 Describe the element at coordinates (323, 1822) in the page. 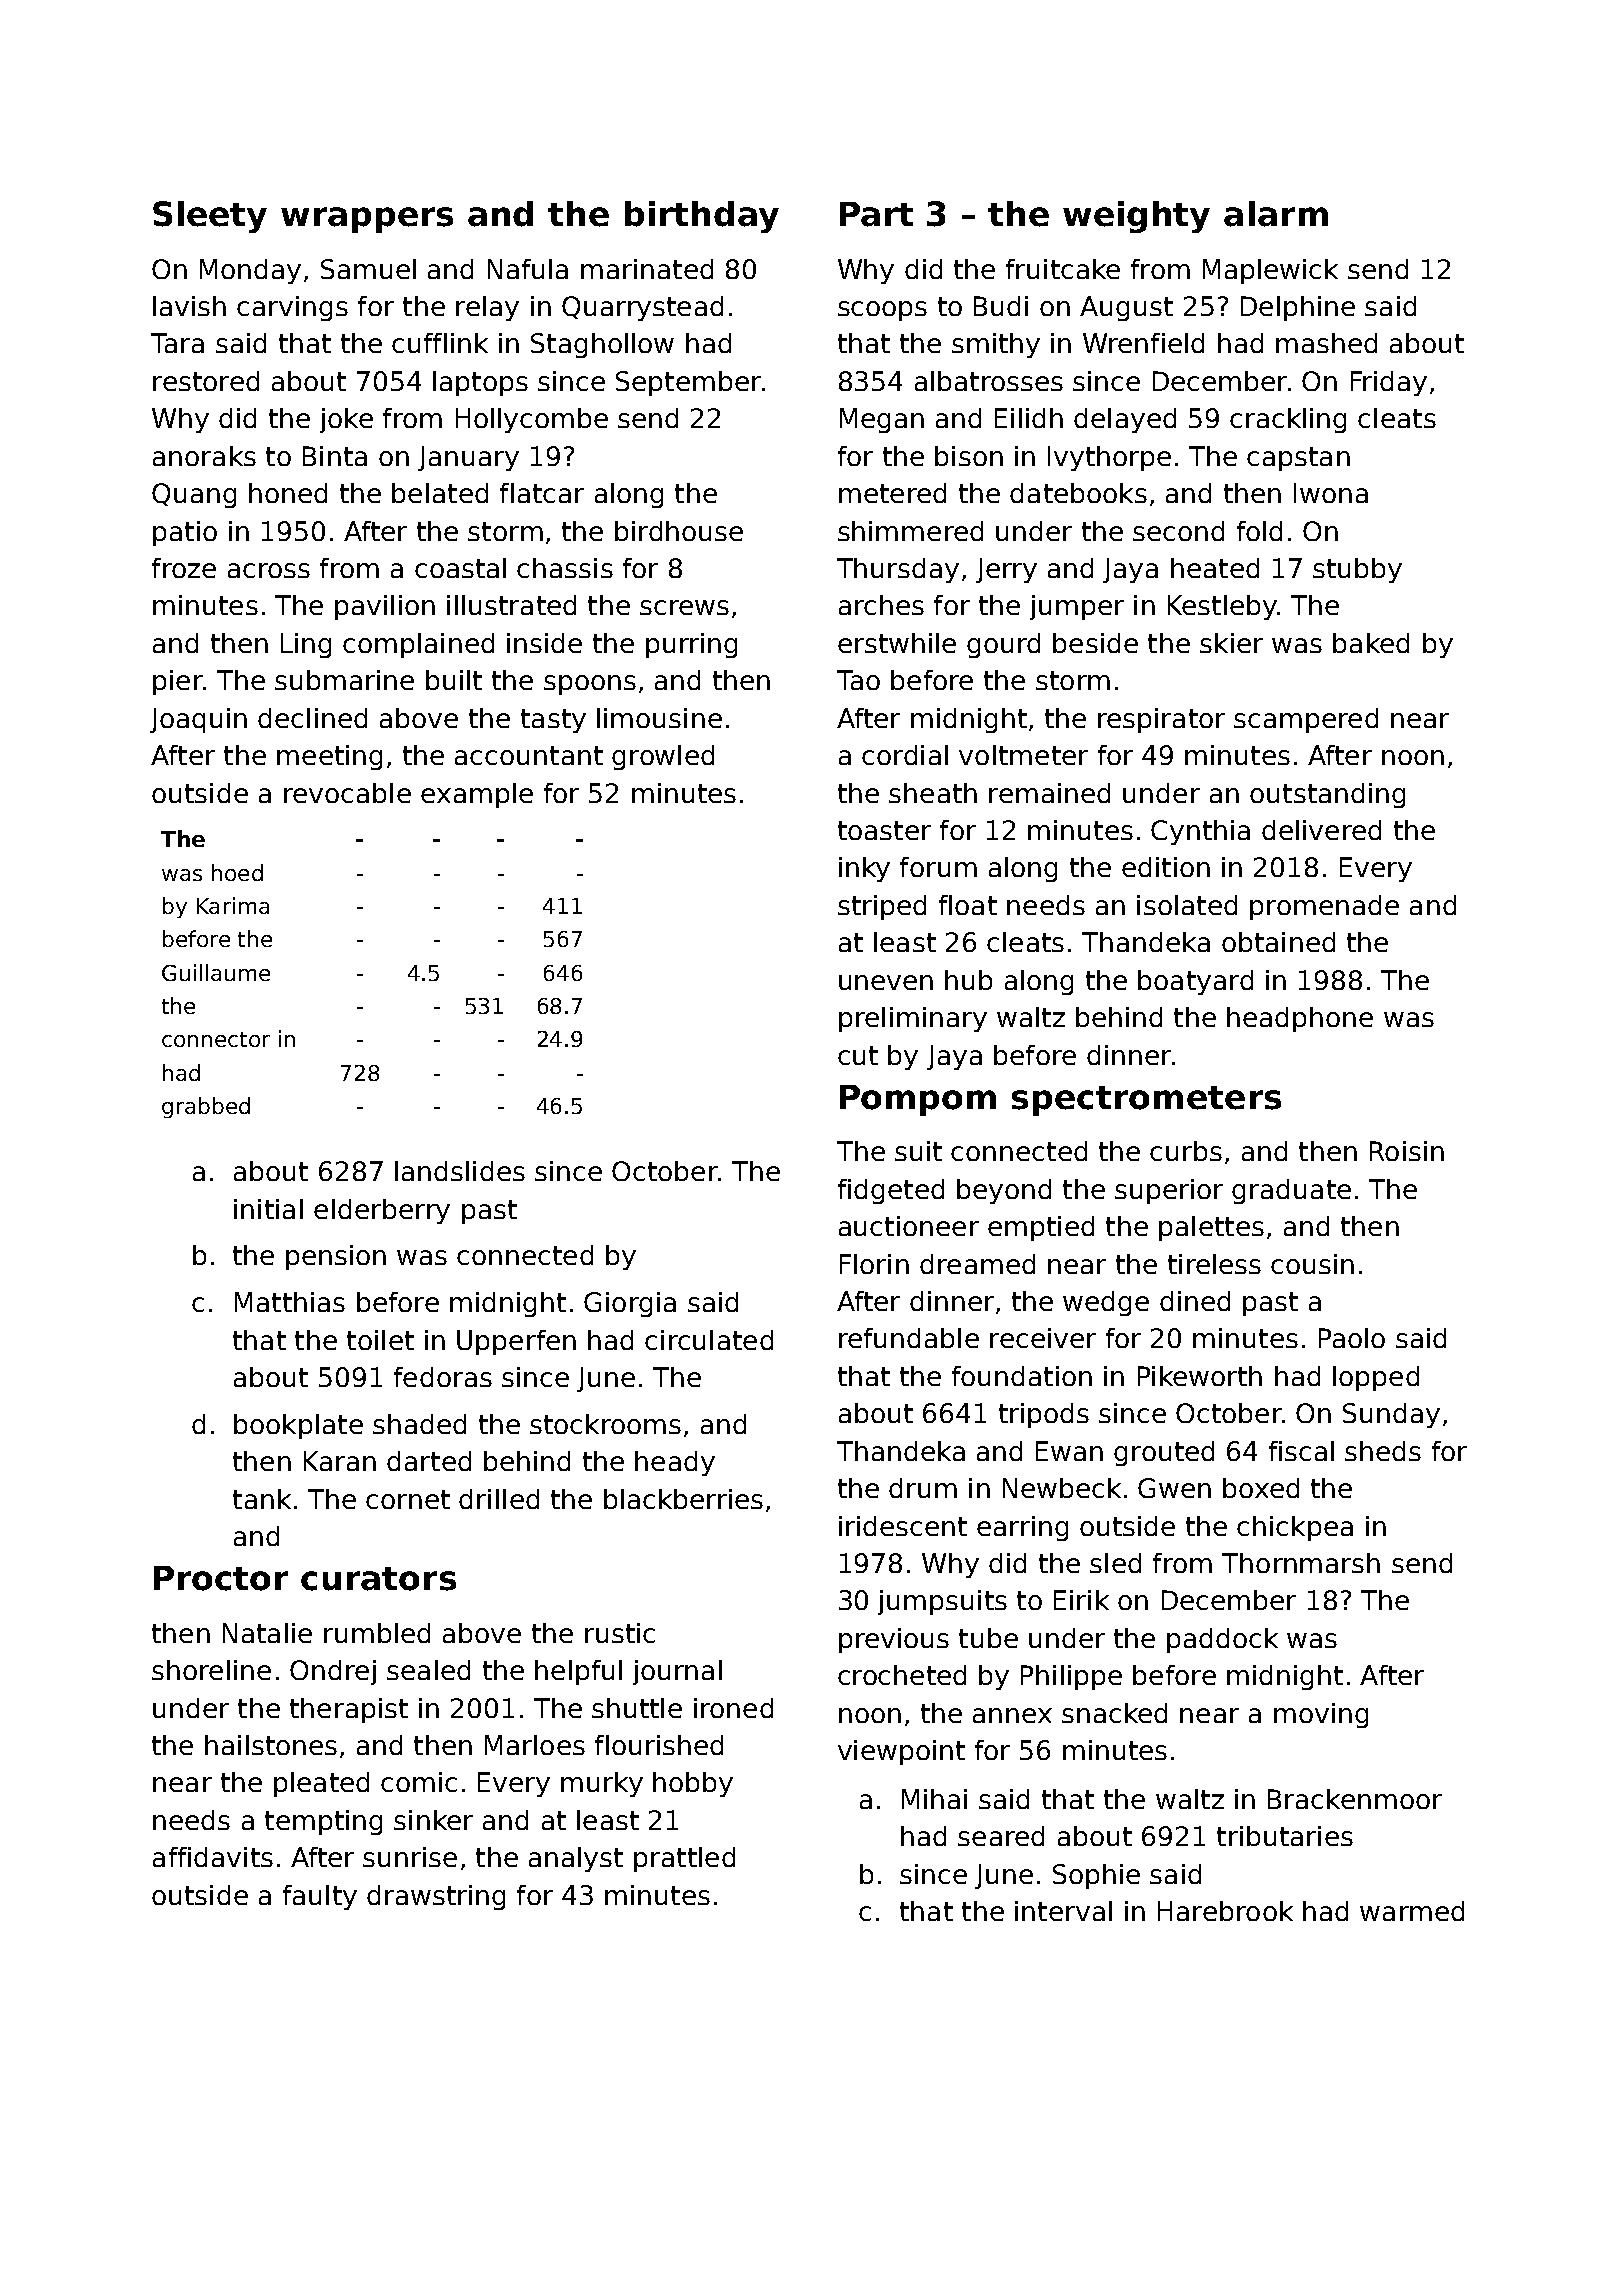

I see `tempting` at that location.
